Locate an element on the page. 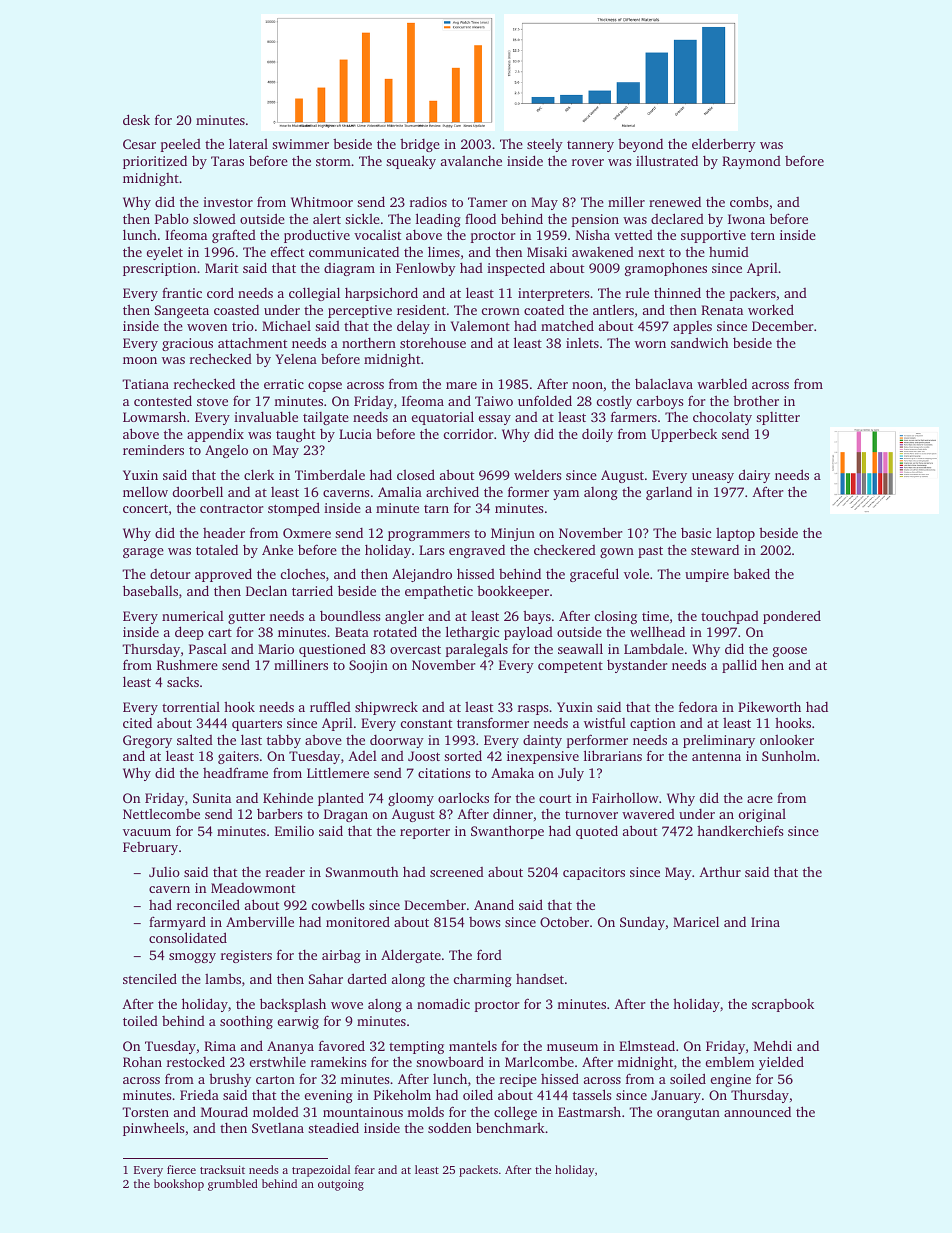 The height and width of the page is (1233, 952). ruffled is located at coordinates (330, 706).
